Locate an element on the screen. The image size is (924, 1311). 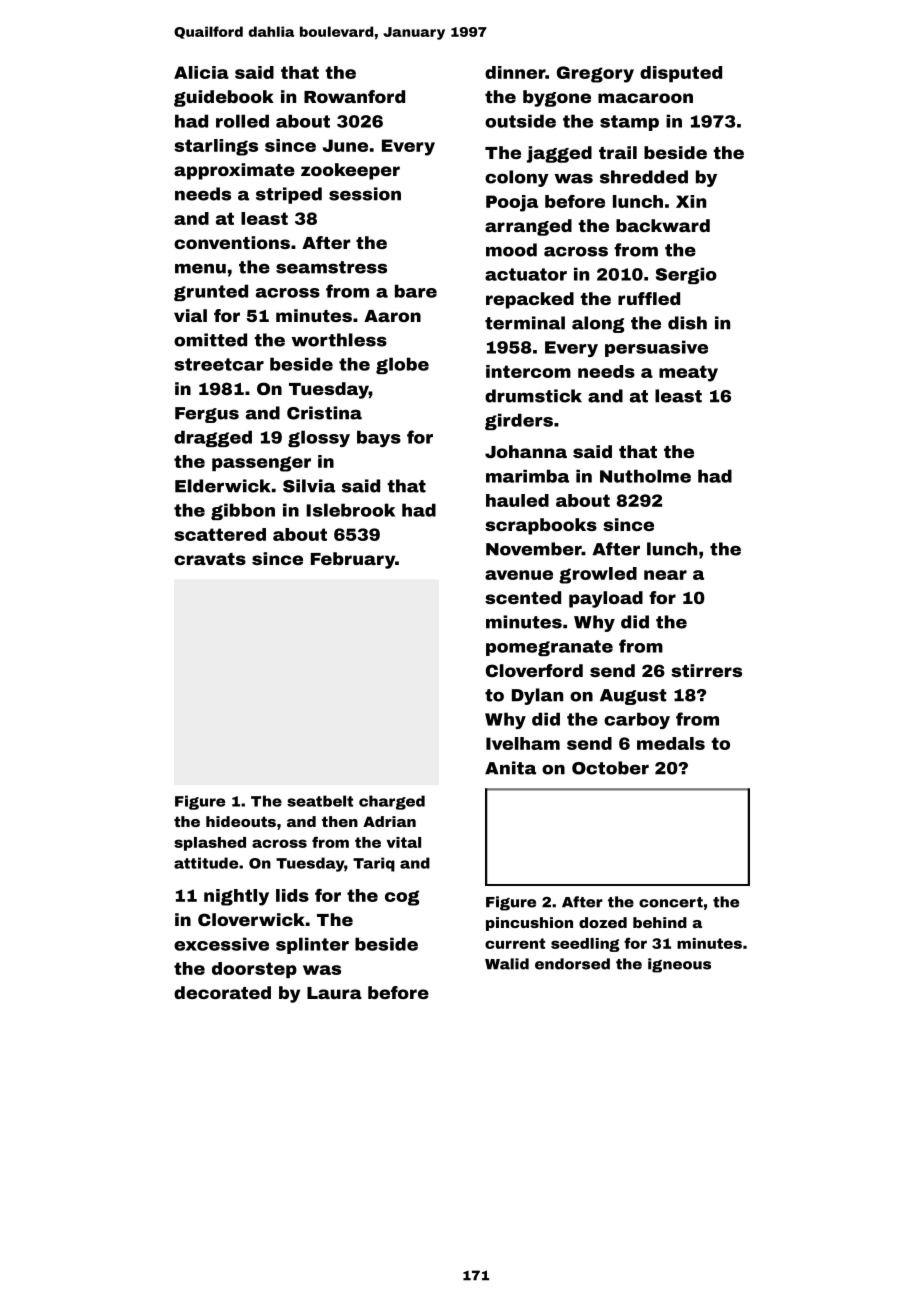
macaroon is located at coordinates (645, 98).
